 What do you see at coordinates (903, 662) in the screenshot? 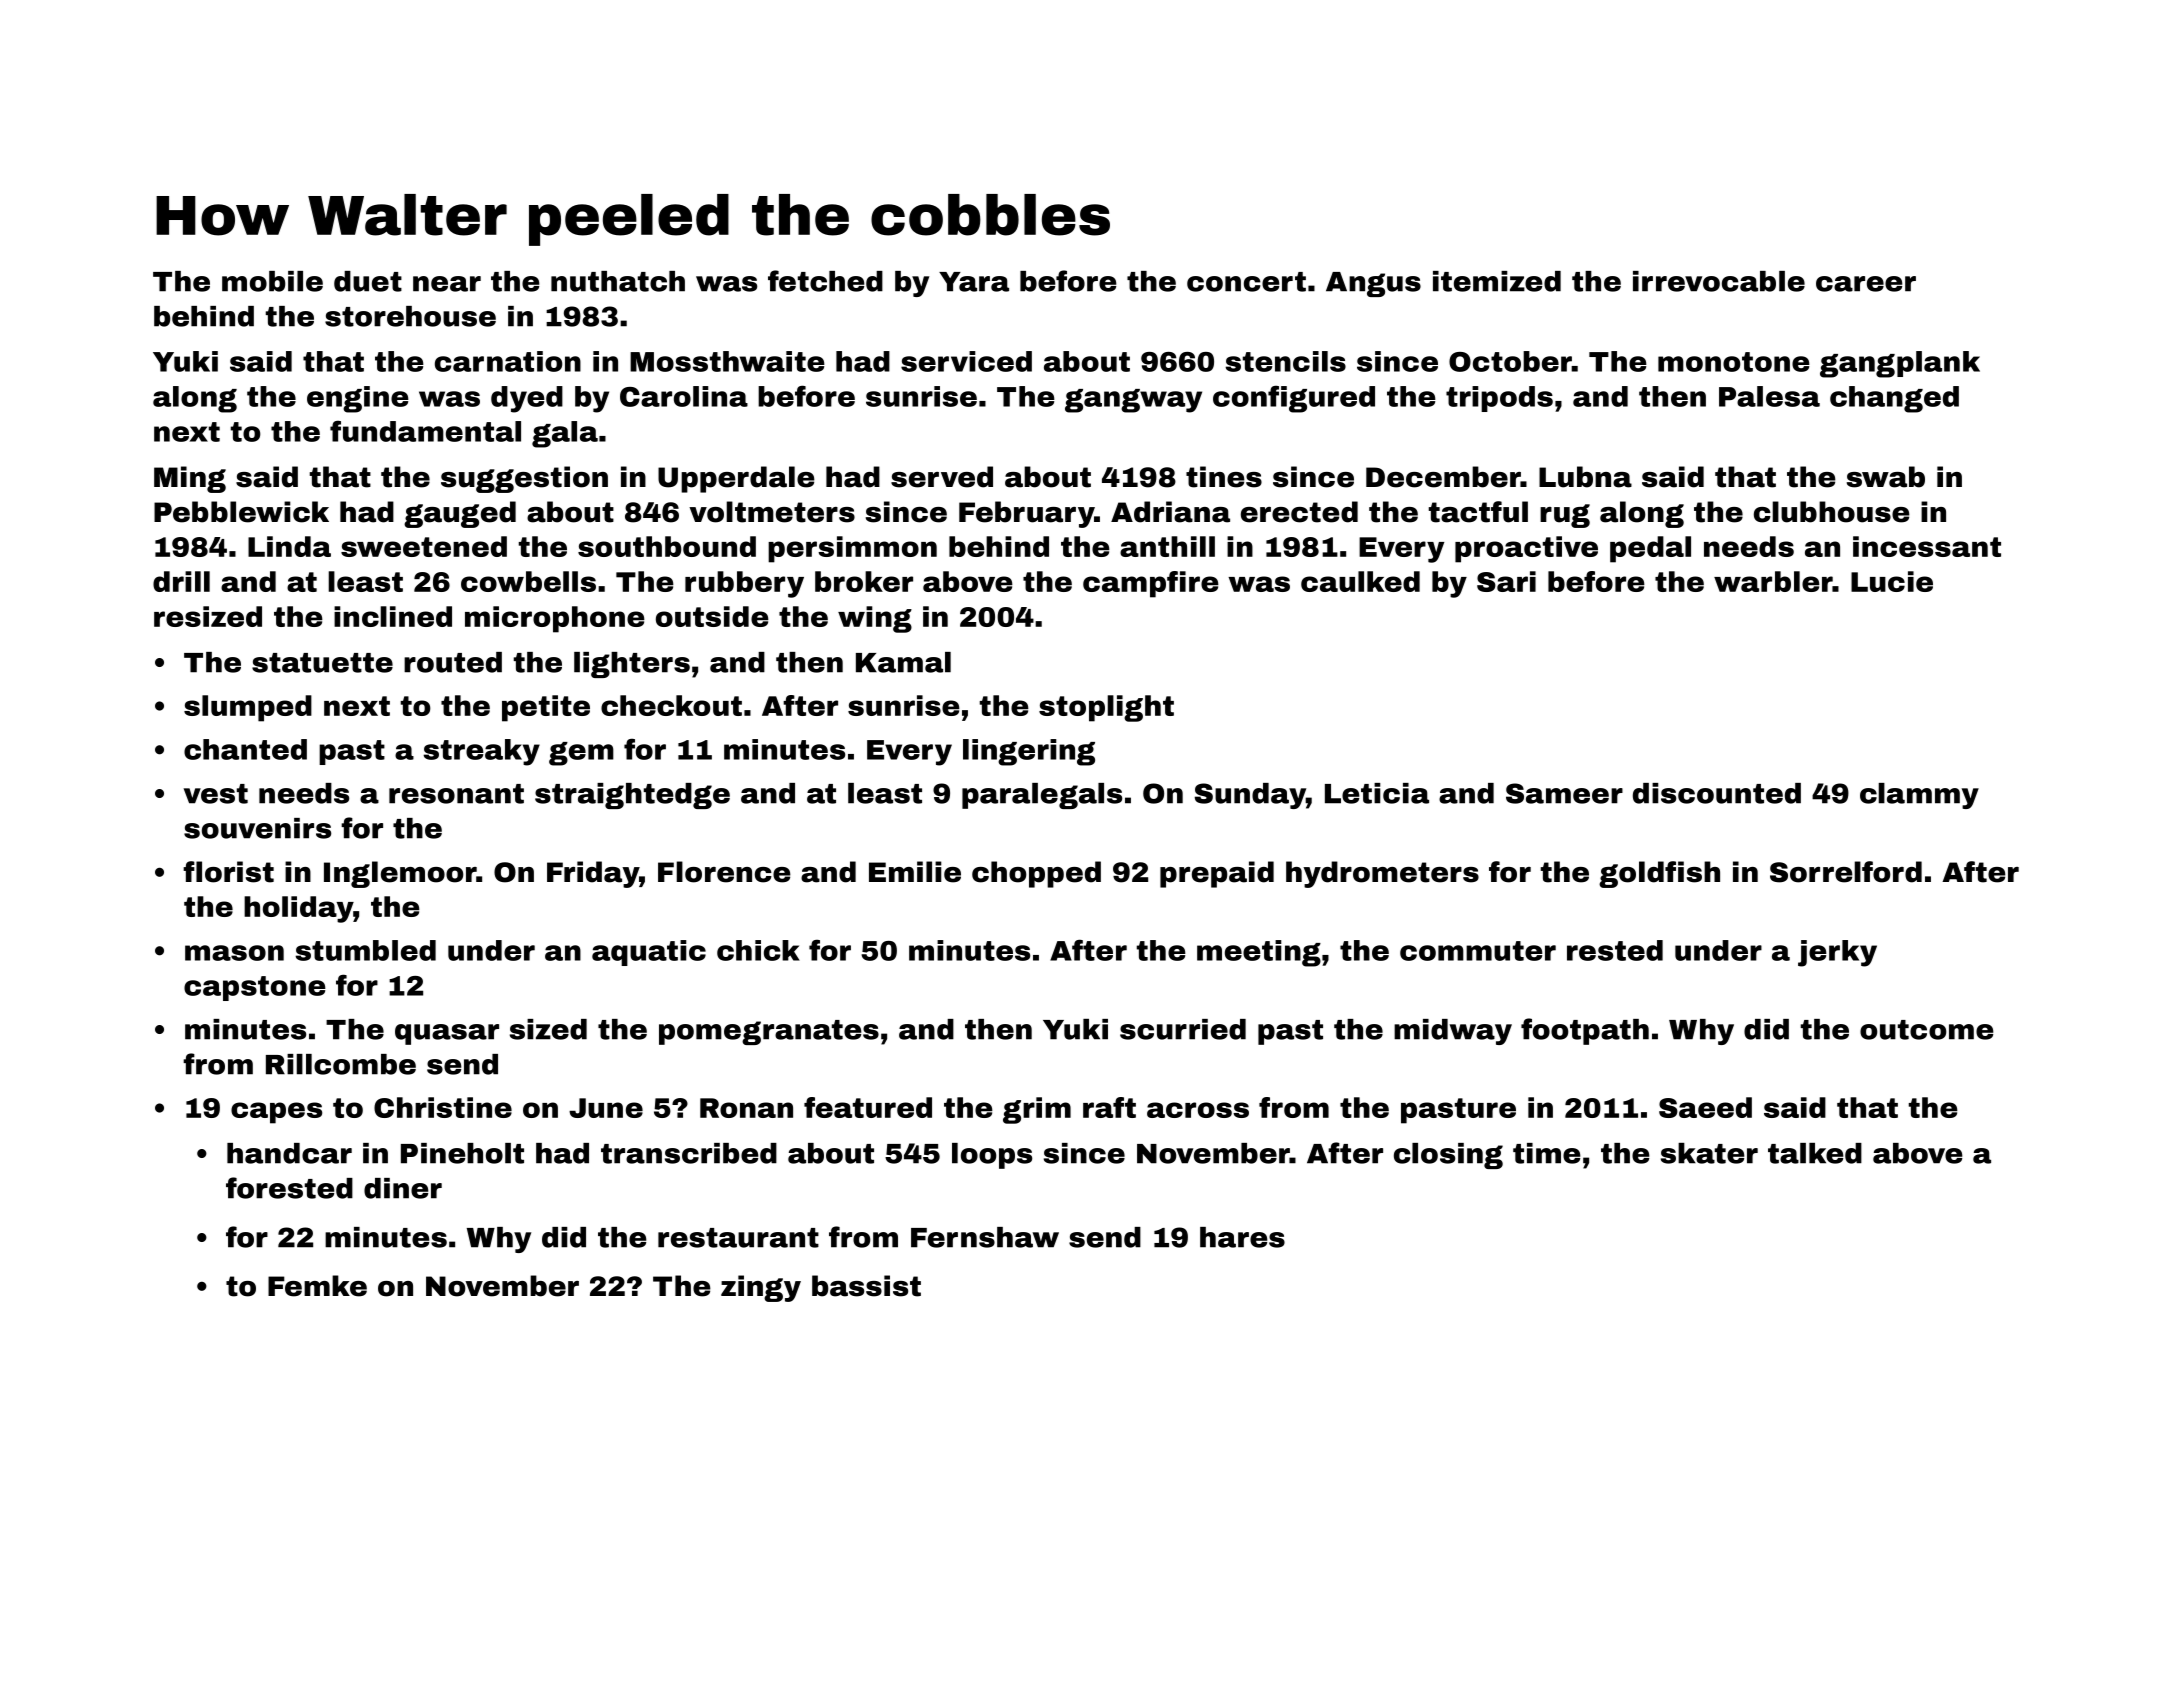
I see `Kamal` at bounding box center [903, 662].
